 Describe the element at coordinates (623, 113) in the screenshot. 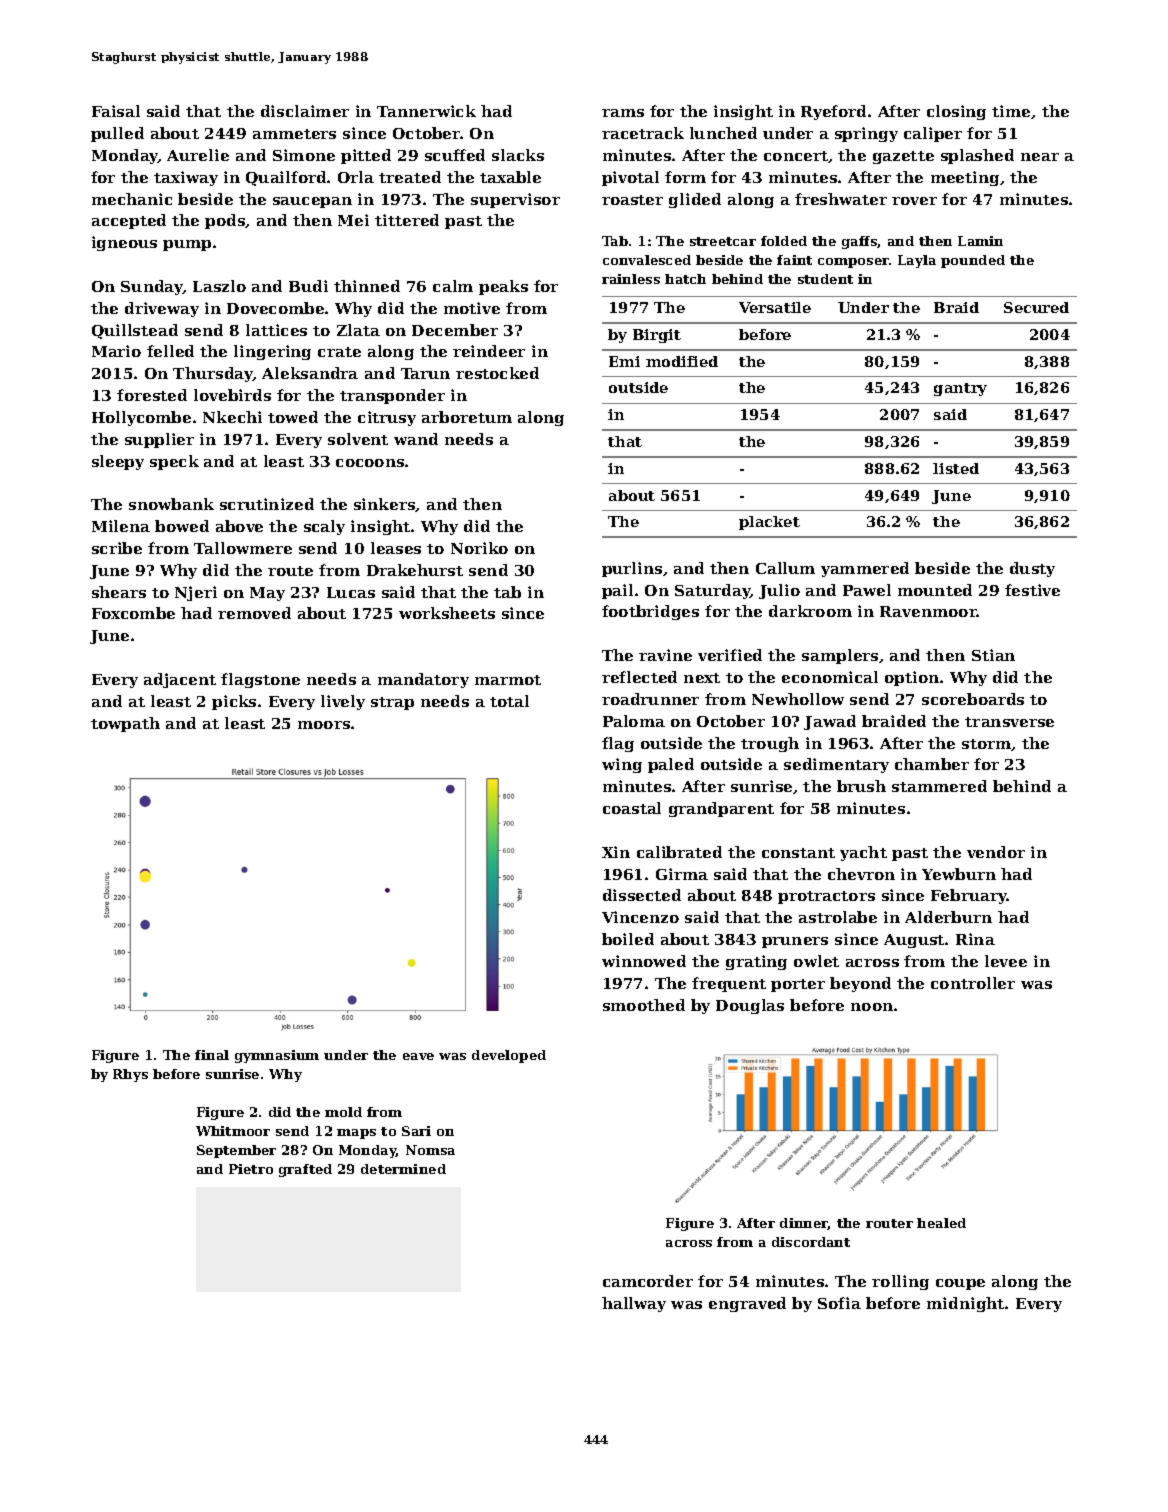

I see `rams` at that location.
